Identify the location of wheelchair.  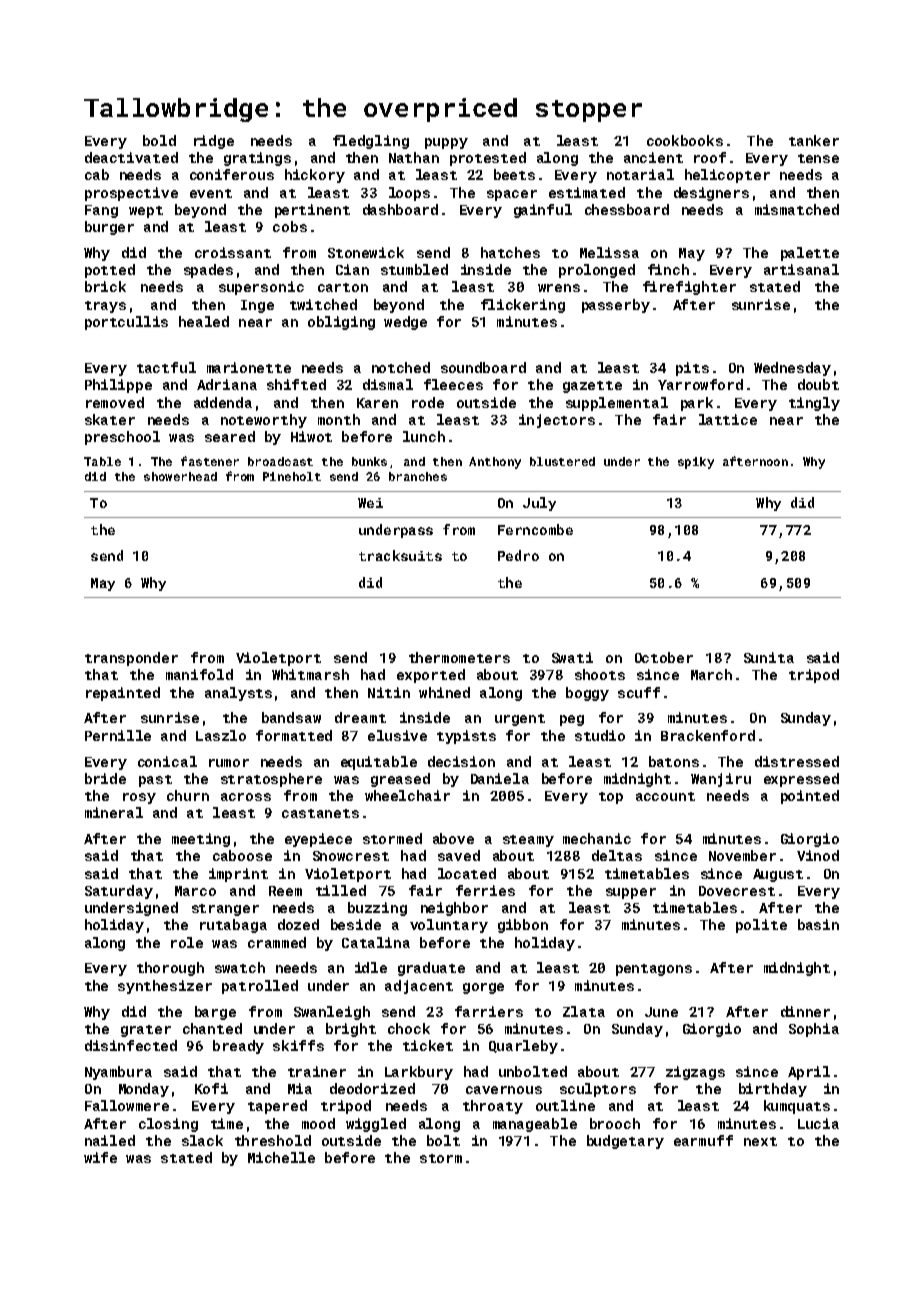
(407, 795).
